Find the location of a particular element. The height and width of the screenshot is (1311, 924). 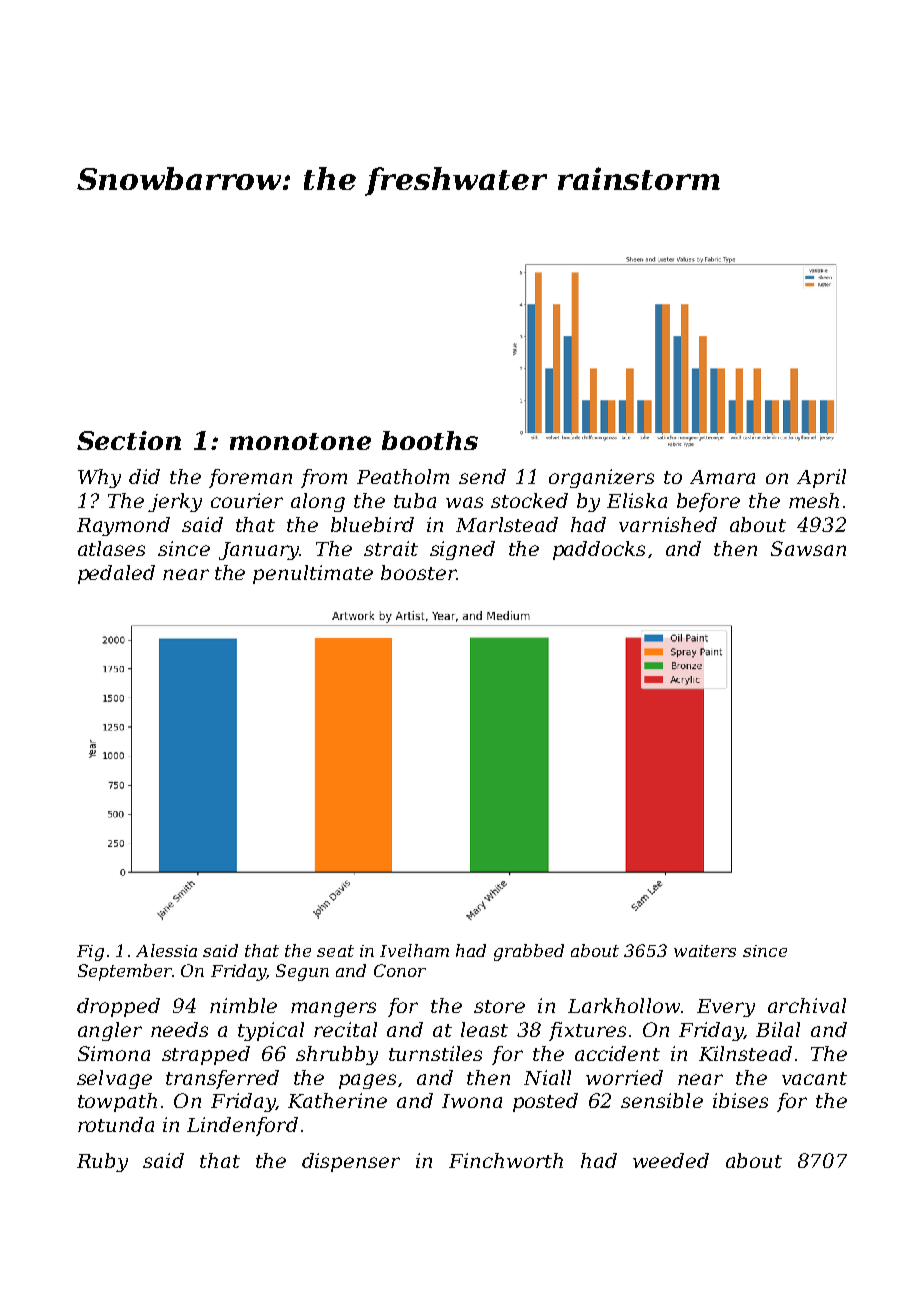

Amara is located at coordinates (722, 477).
